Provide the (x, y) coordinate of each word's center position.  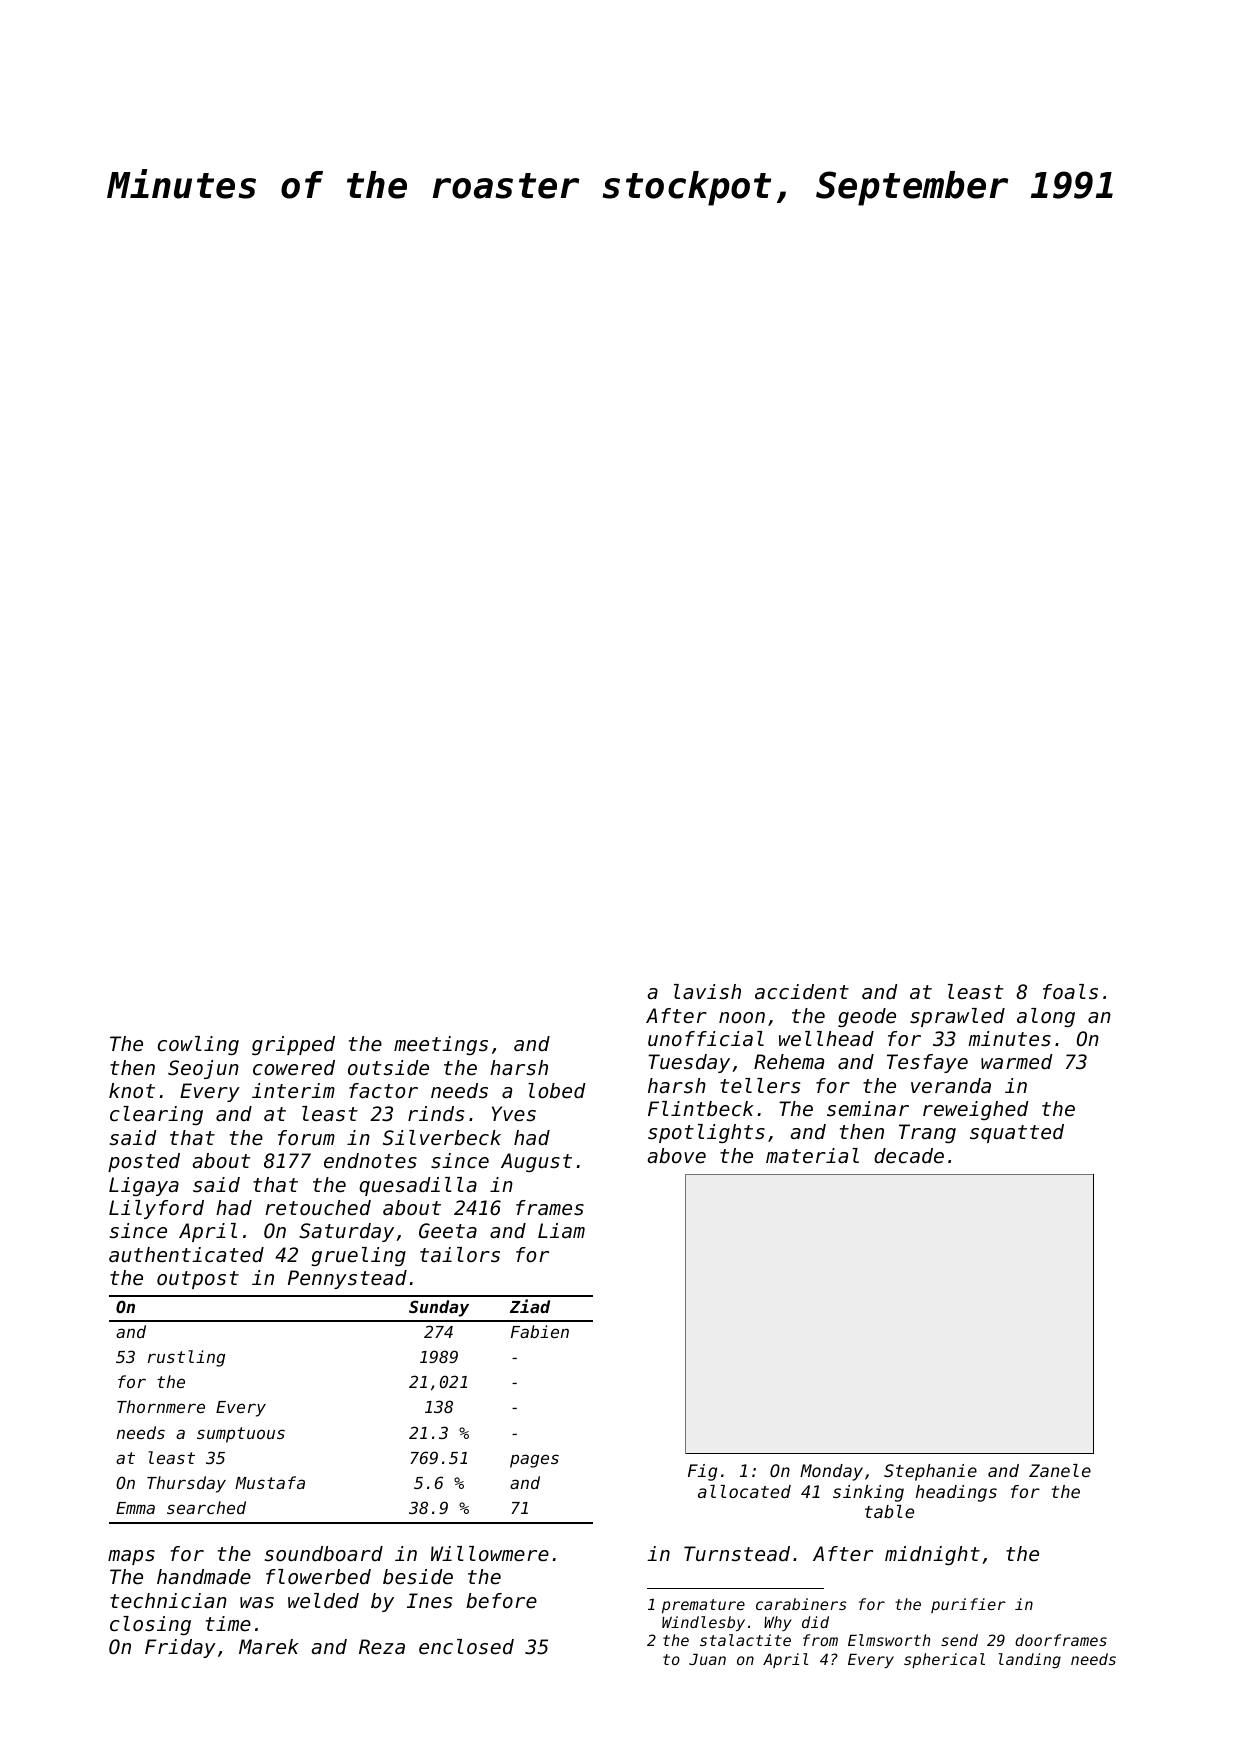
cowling (198, 1045)
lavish (707, 992)
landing (1030, 1661)
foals (1070, 992)
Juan (707, 1659)
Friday (180, 1648)
